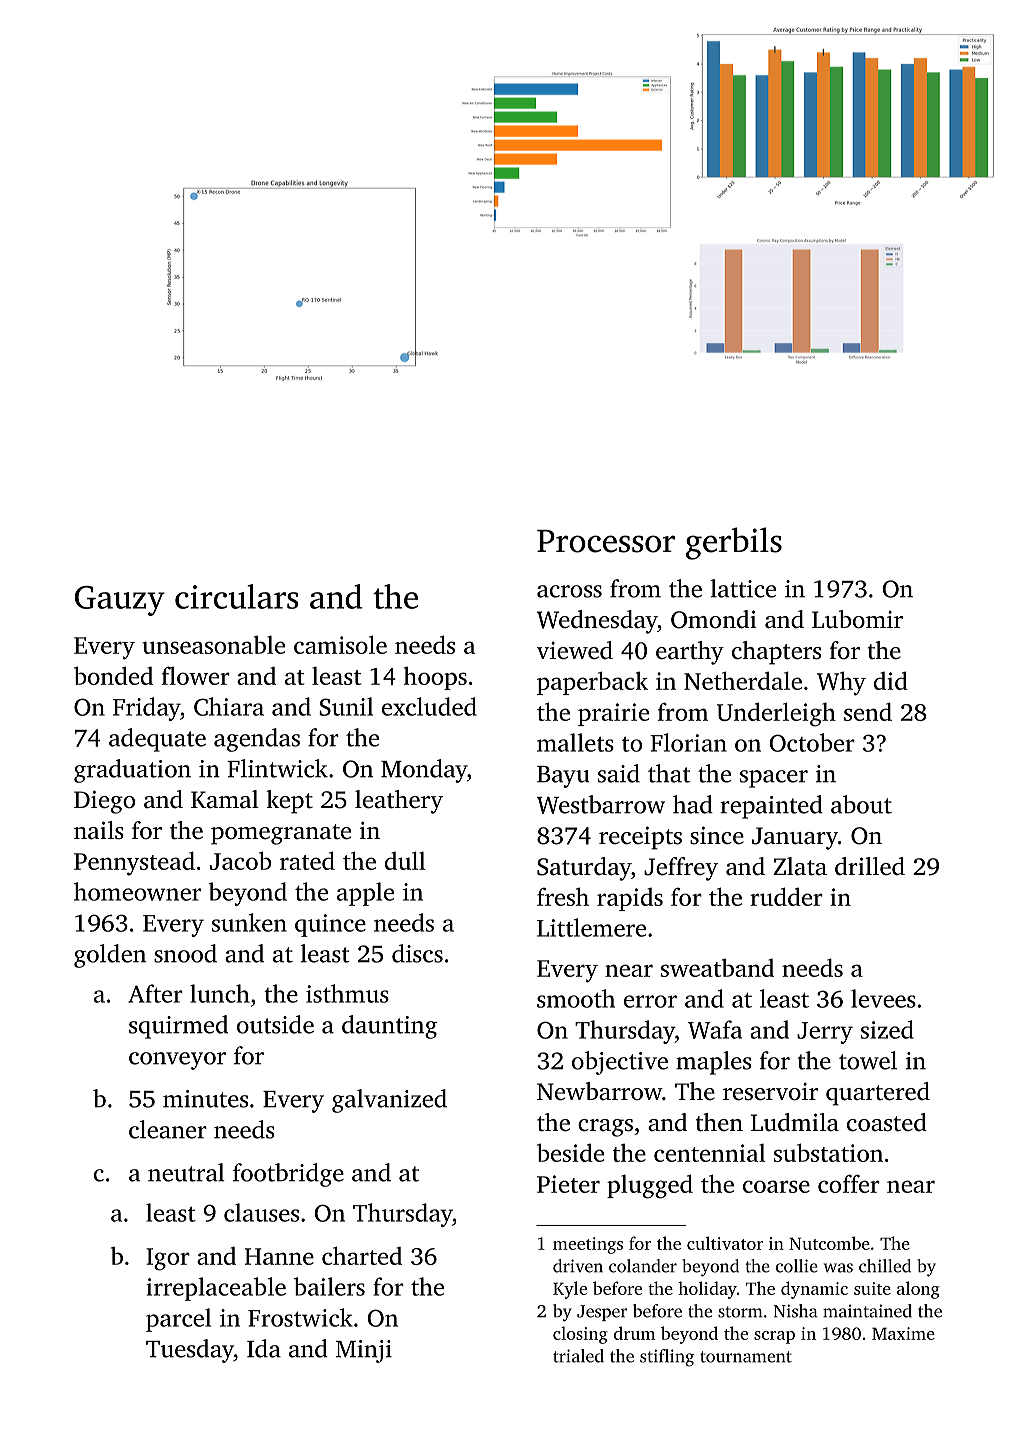  What do you see at coordinates (155, 993) in the screenshot?
I see `After` at bounding box center [155, 993].
